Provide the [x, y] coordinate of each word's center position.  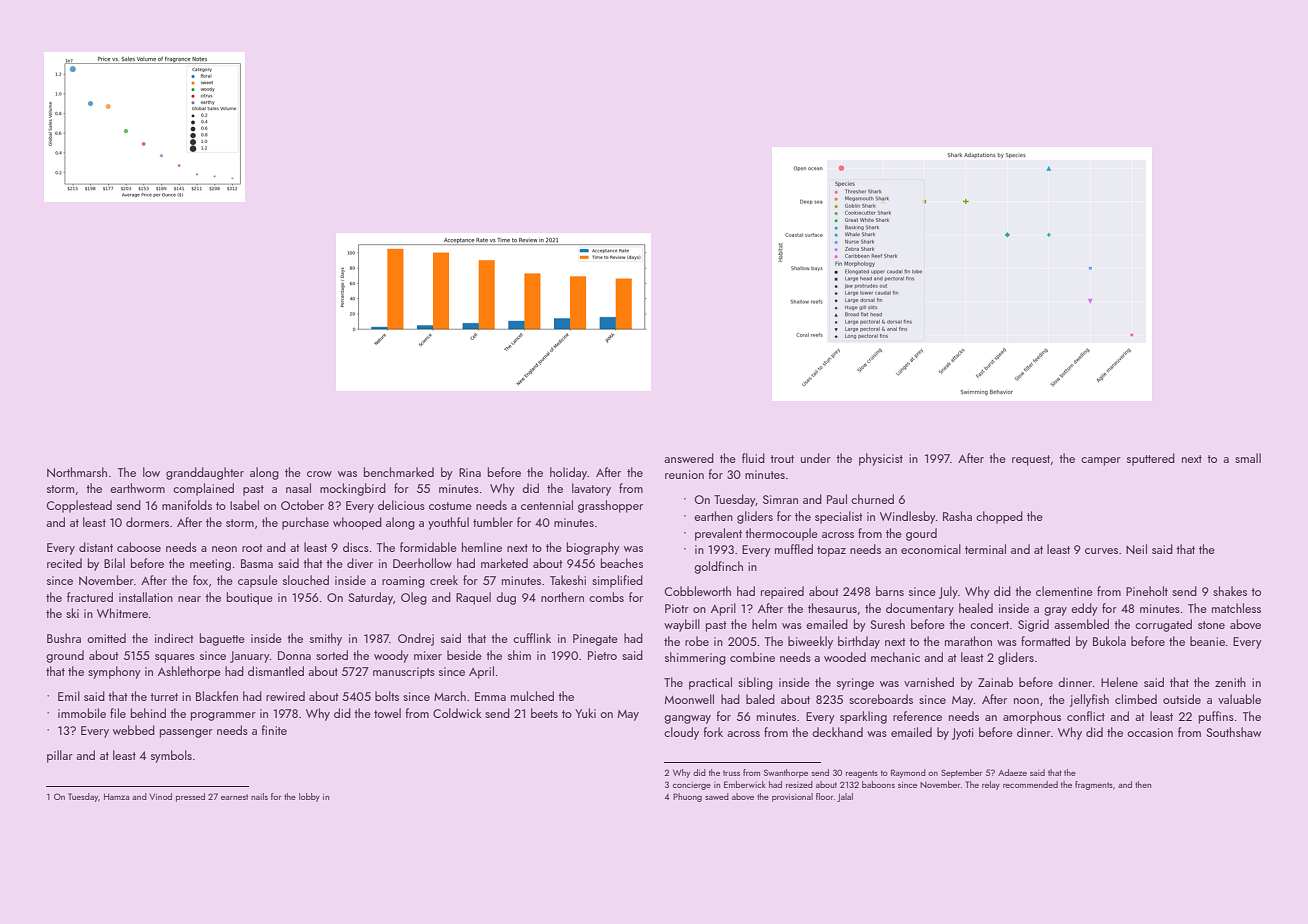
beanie [1207, 641]
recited [64, 563]
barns [890, 591]
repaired [782, 592]
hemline [482, 547]
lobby [309, 797]
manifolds [187, 505]
